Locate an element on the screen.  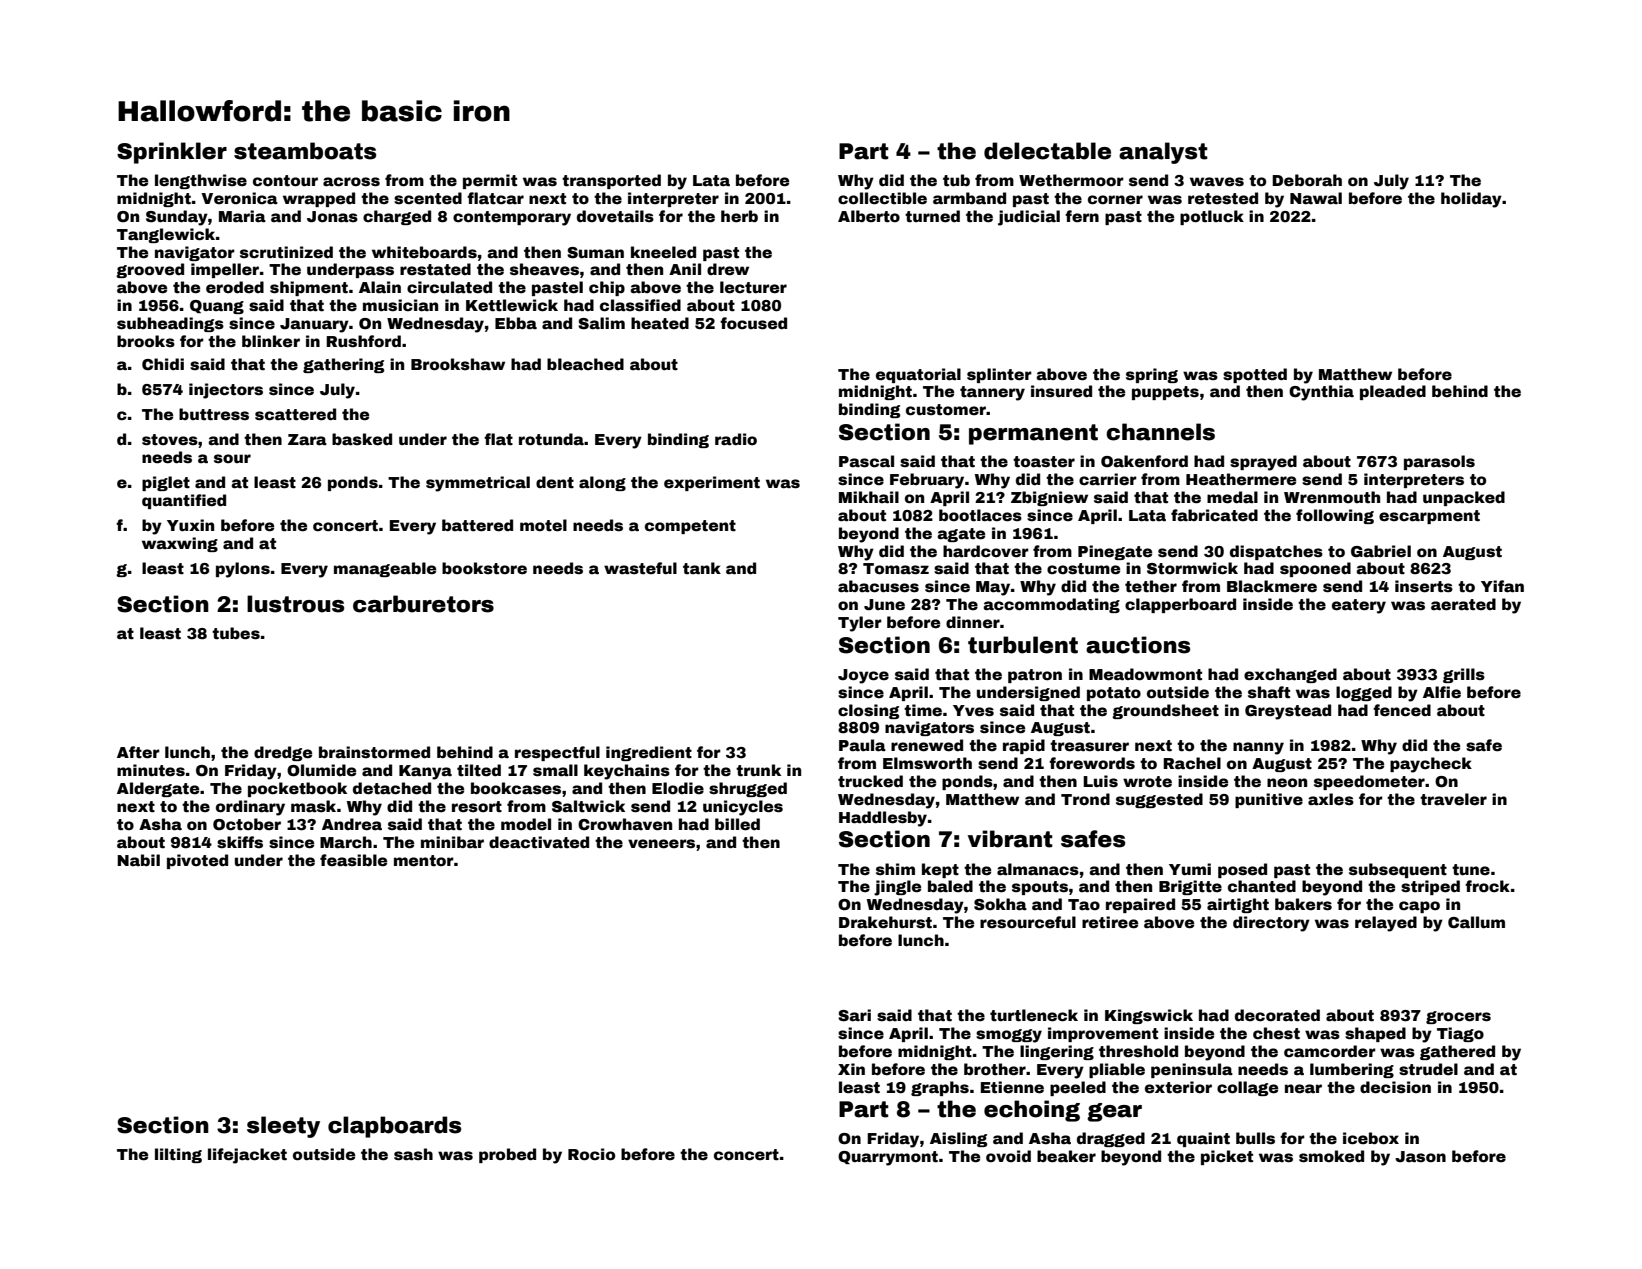
Sari is located at coordinates (854, 1015).
